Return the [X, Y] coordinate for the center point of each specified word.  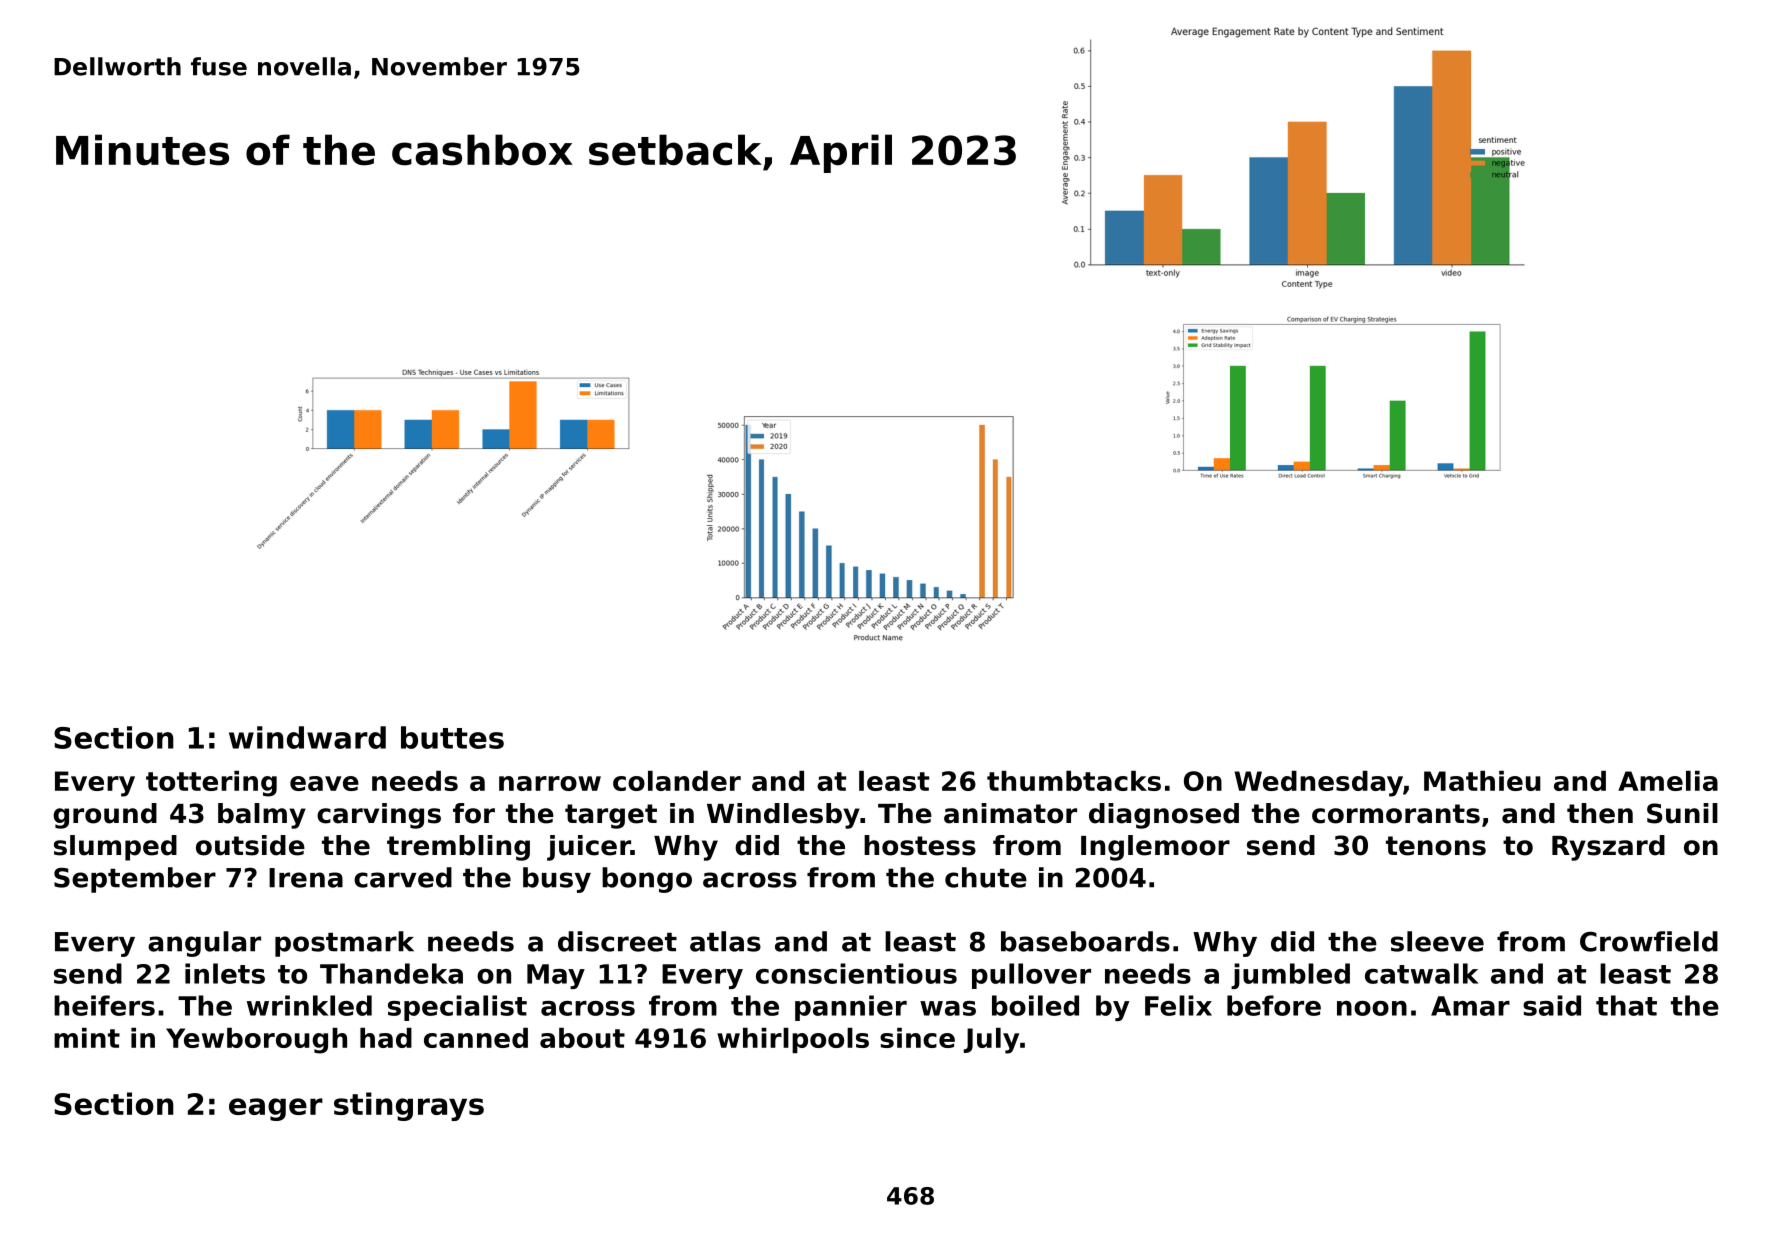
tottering [211, 784]
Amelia [1668, 781]
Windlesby [783, 816]
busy [557, 880]
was [948, 1008]
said [1552, 1005]
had [386, 1038]
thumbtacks [1074, 781]
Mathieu [1482, 781]
